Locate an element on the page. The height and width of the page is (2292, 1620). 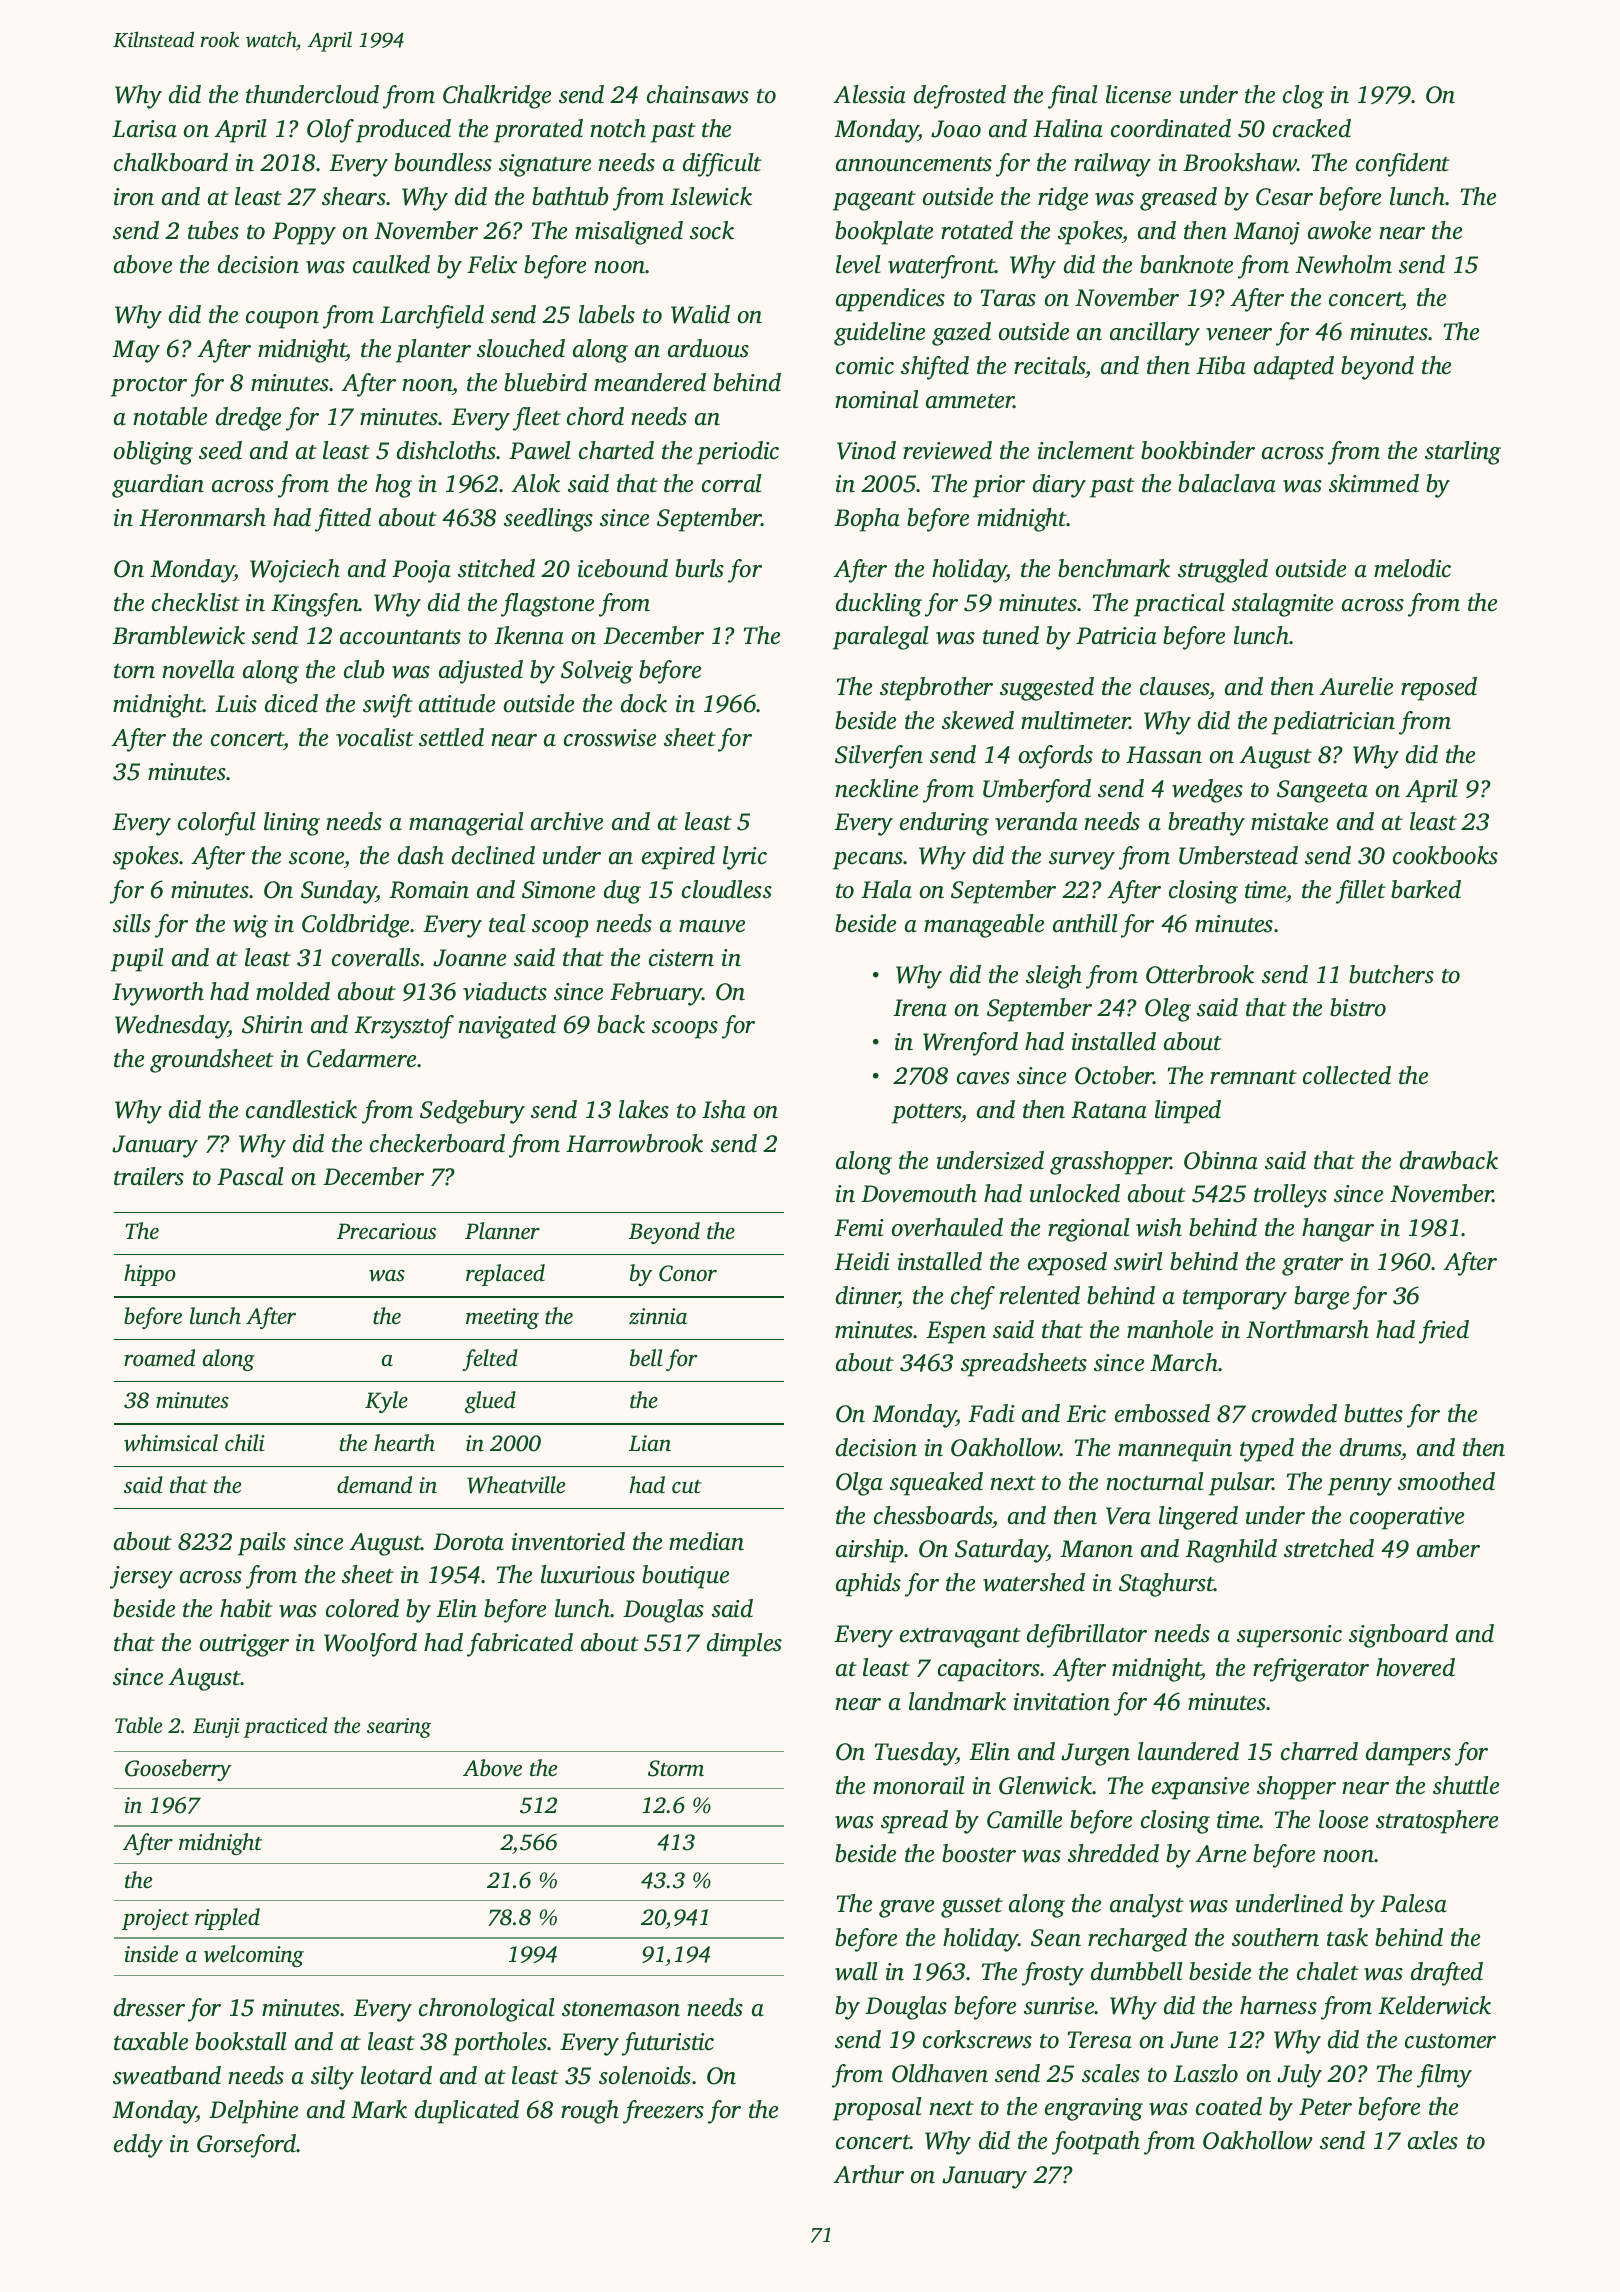
leotard is located at coordinates (396, 2075).
